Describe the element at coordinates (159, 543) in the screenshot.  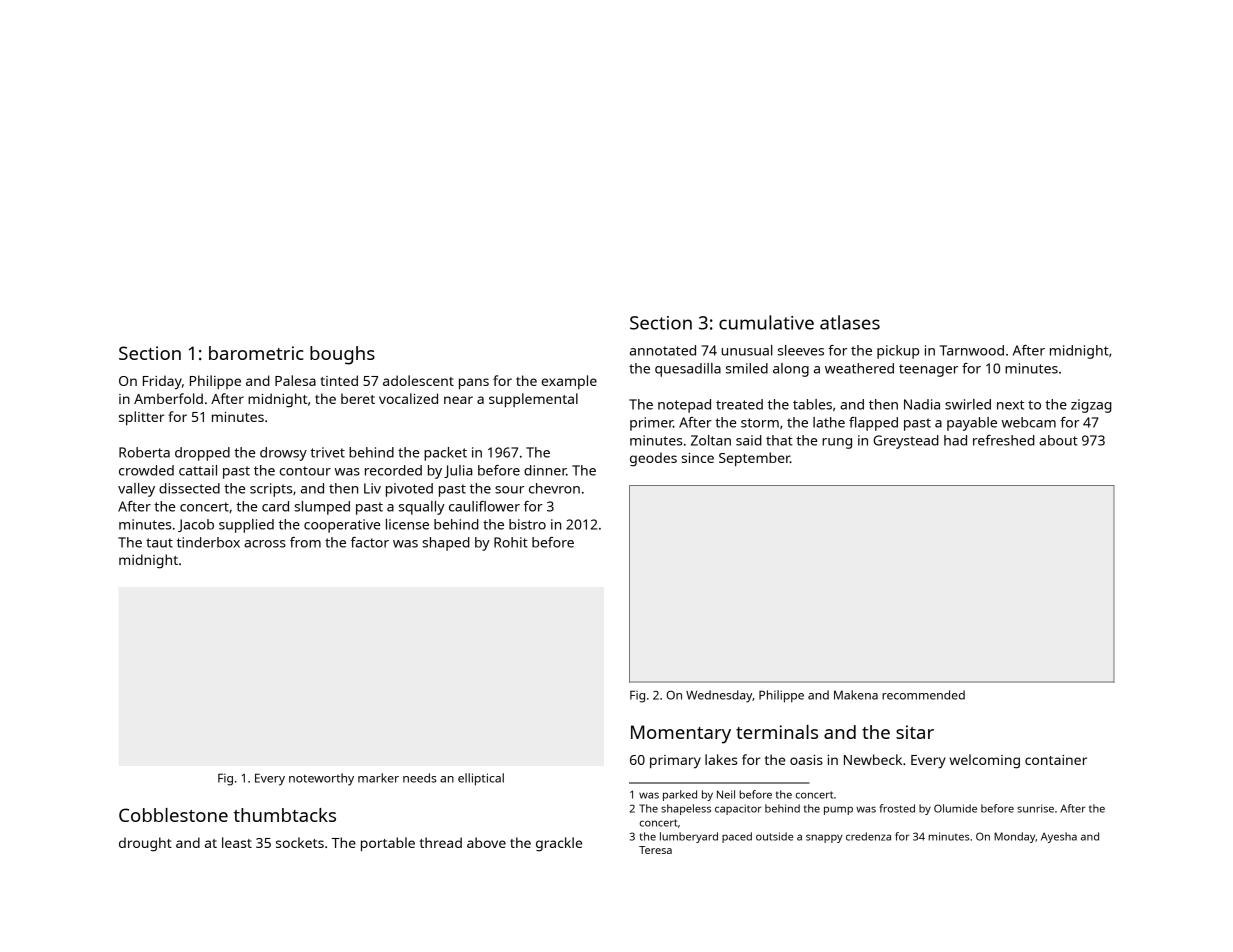
I see `taut` at that location.
